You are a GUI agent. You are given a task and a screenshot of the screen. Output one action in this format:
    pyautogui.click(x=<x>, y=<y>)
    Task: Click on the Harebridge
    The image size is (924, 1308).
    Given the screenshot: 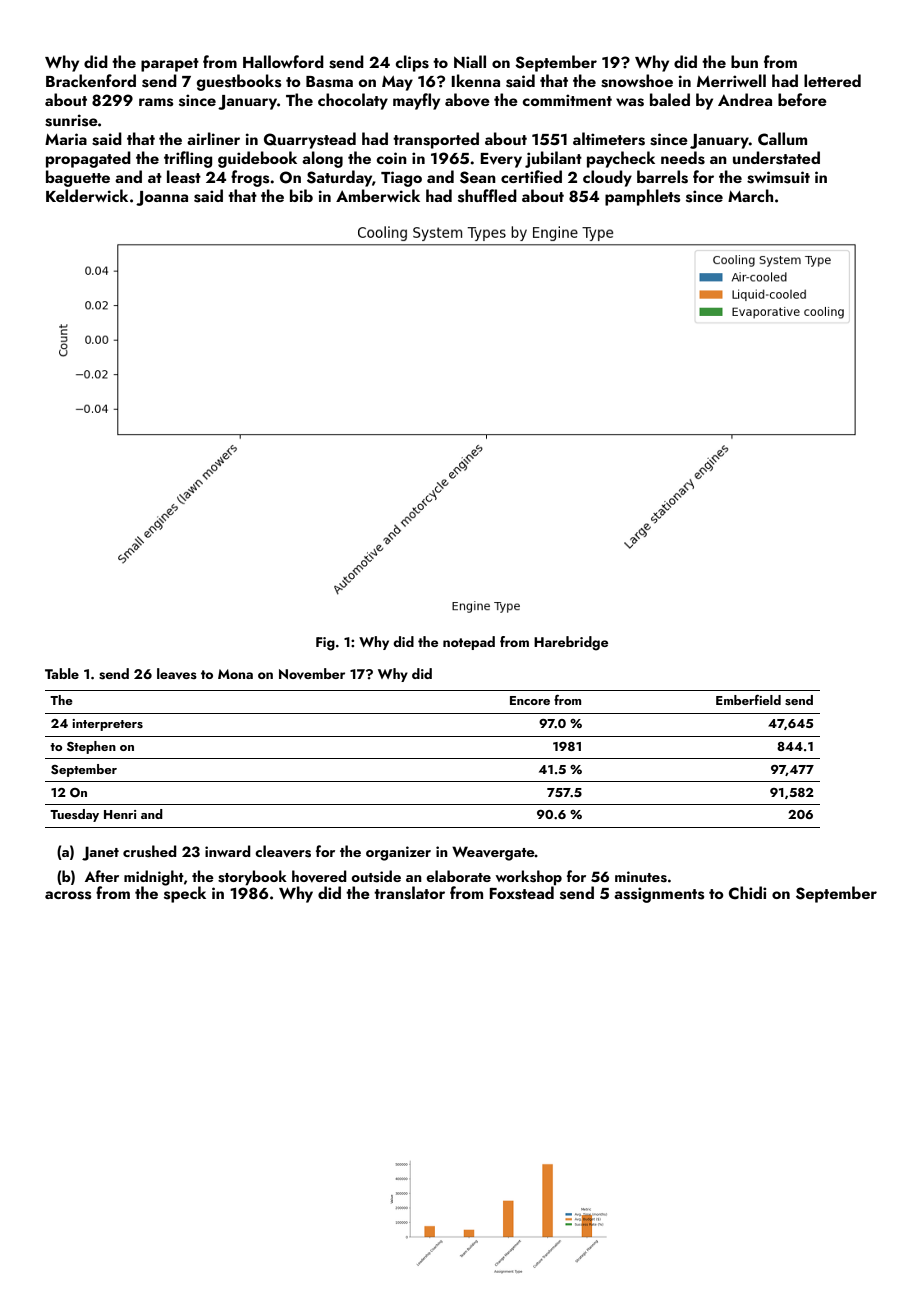 What is the action you would take?
    pyautogui.click(x=571, y=643)
